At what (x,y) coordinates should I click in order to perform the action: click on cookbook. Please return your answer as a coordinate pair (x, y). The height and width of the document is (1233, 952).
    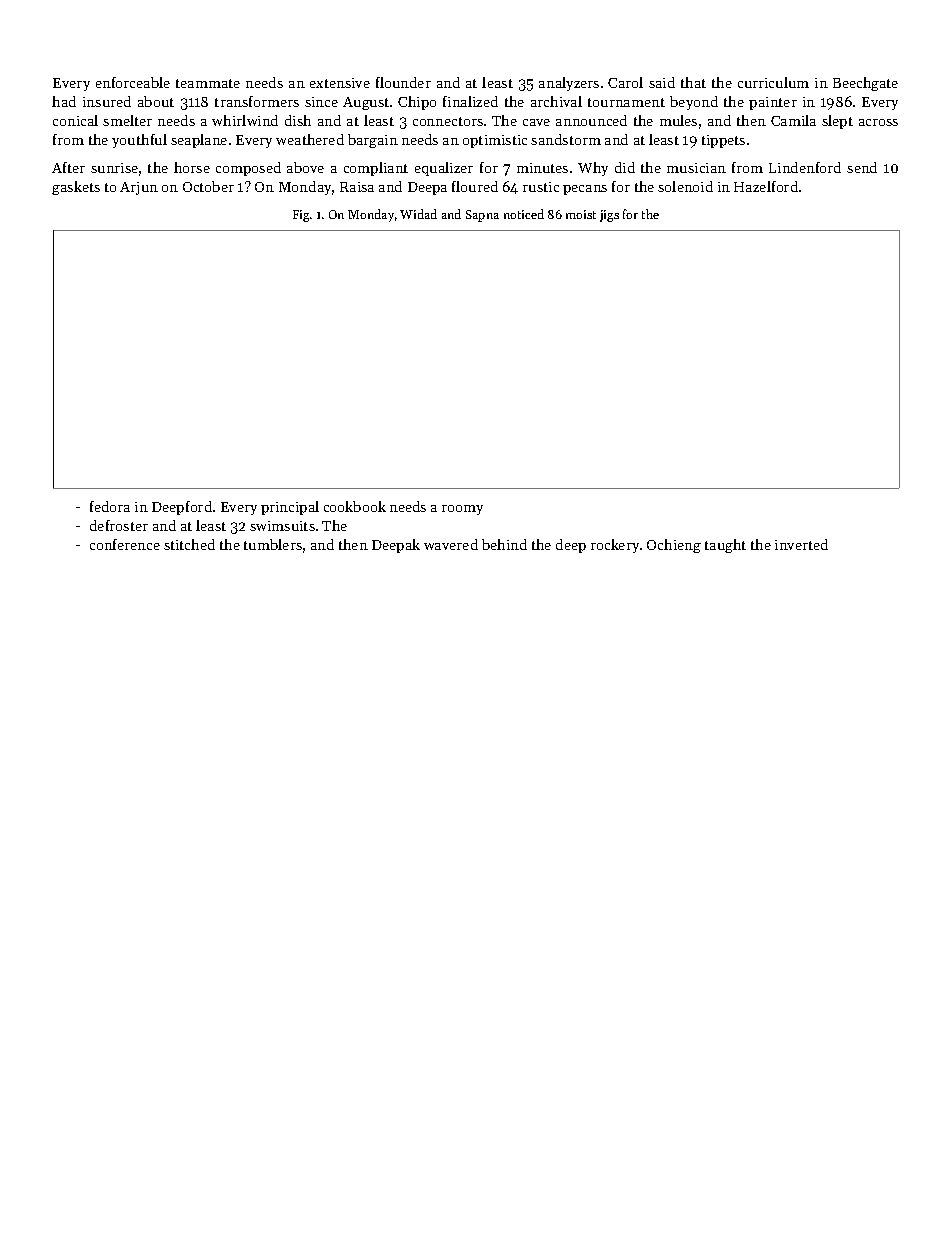
    Looking at the image, I should click on (355, 506).
